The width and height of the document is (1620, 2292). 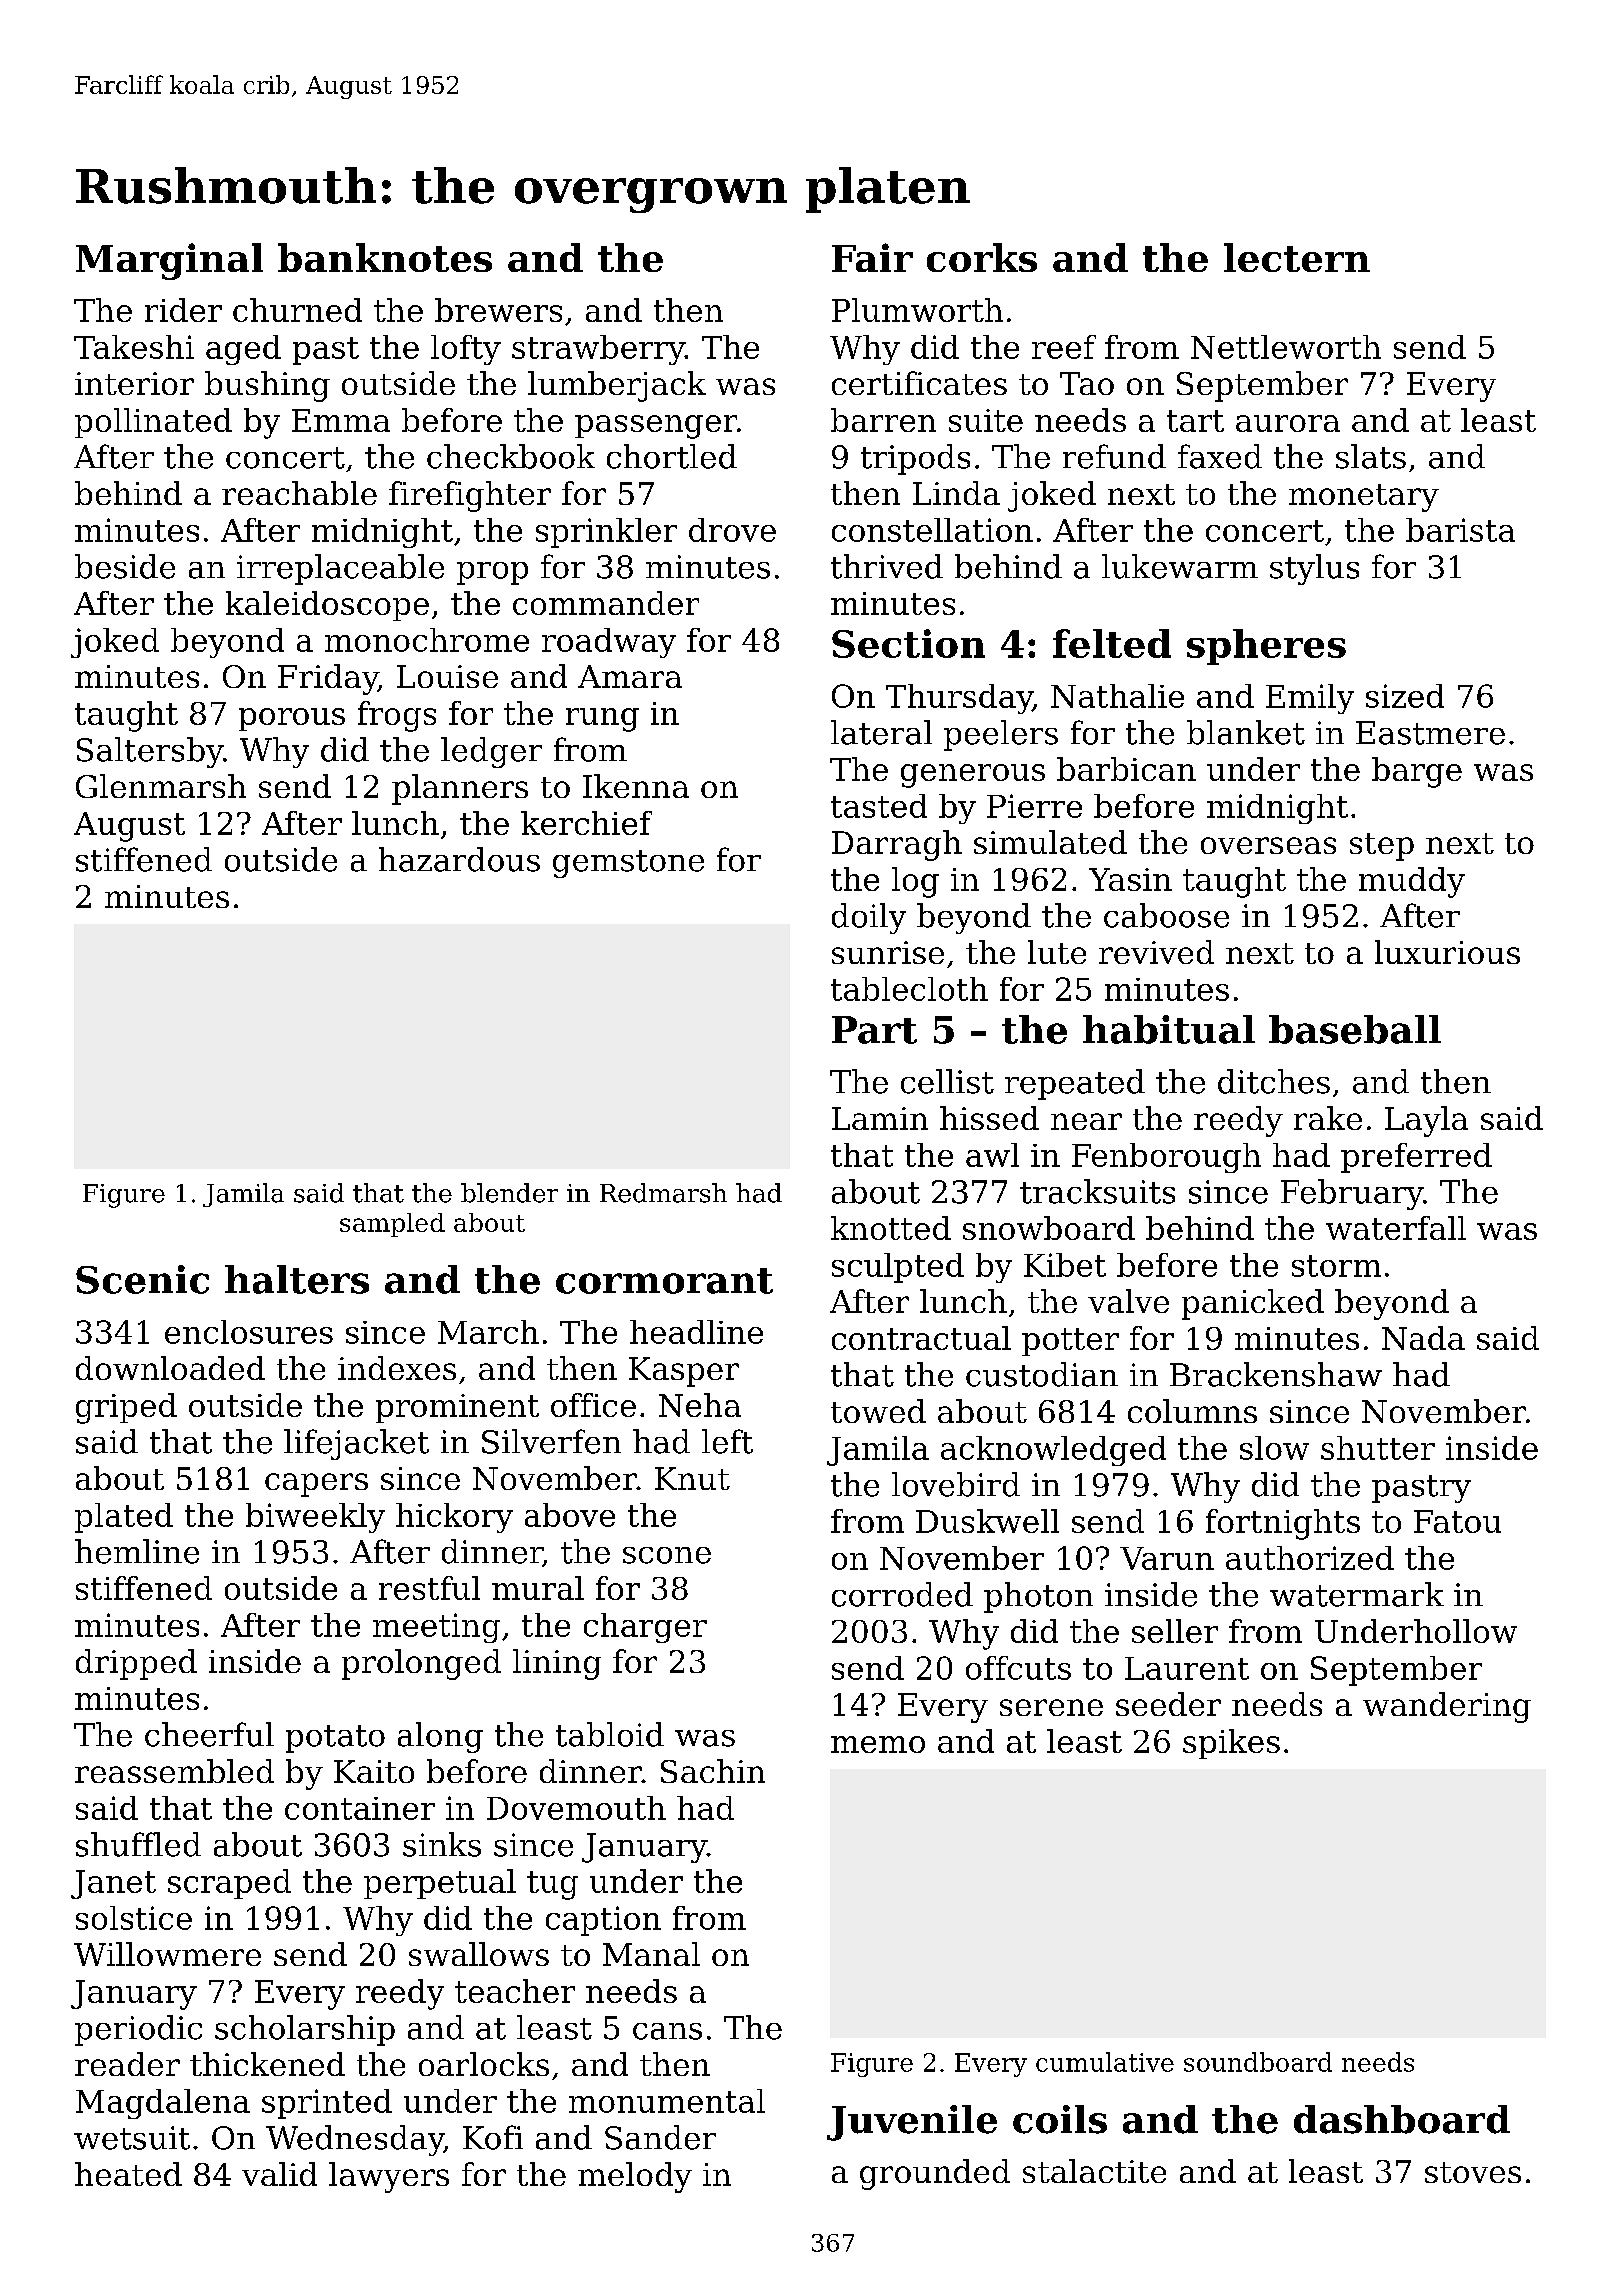 I want to click on Manal, so click(x=651, y=1954).
